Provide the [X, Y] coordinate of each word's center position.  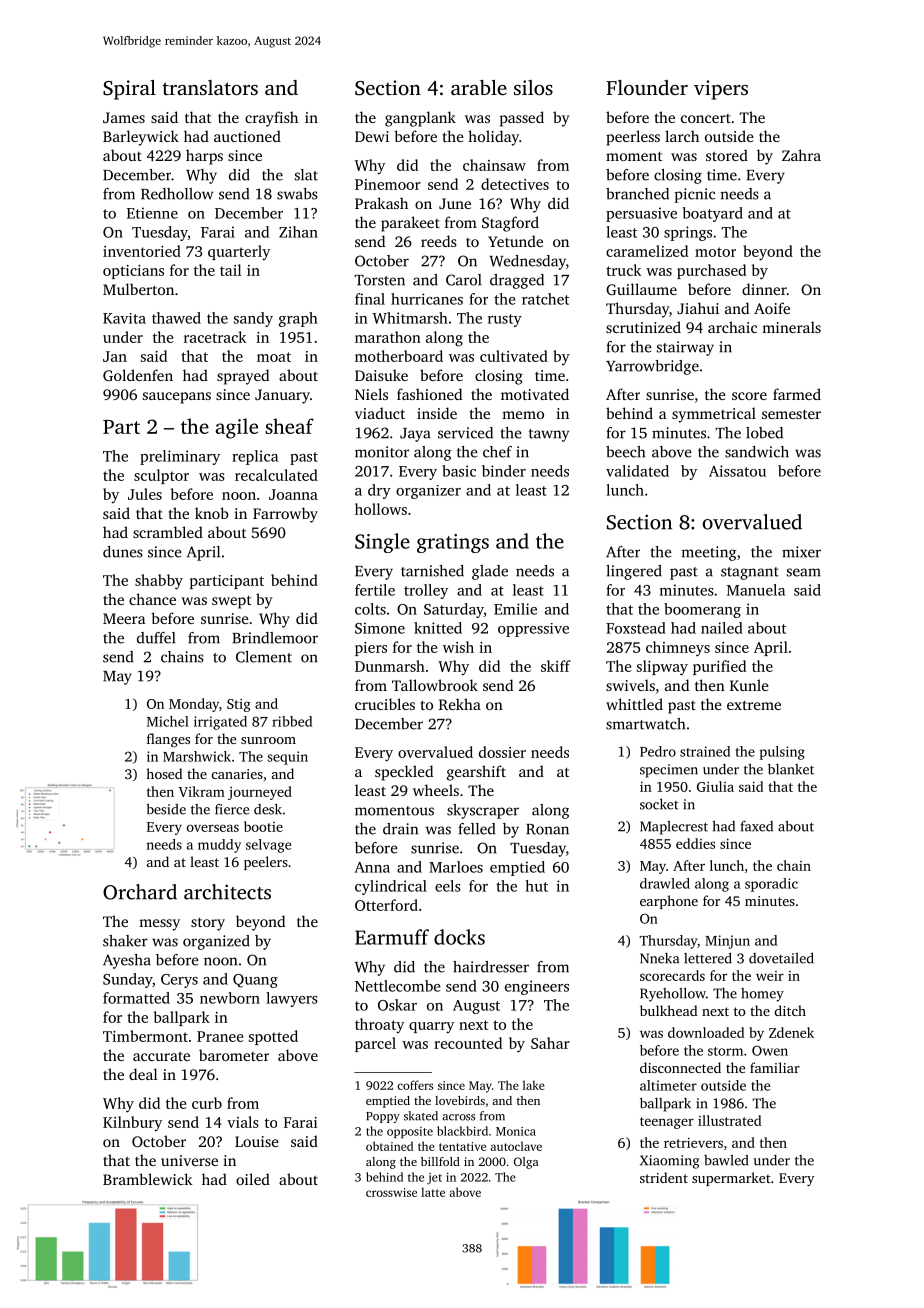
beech [625, 452]
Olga [526, 1163]
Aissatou [737, 471]
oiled [253, 1179]
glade [490, 572]
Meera [124, 618]
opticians [133, 272]
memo [523, 415]
